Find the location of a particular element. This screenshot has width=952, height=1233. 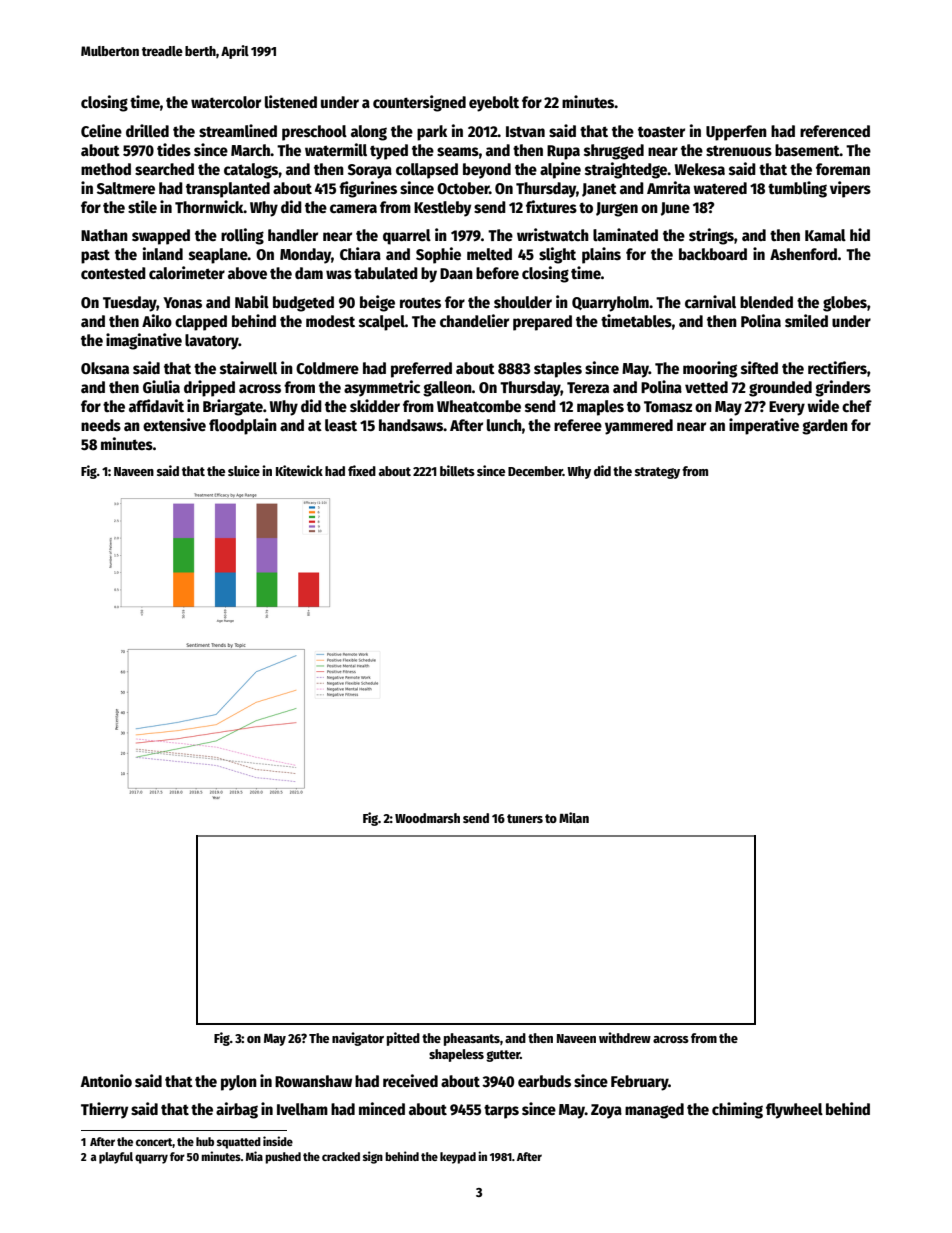

fixed is located at coordinates (362, 470).
